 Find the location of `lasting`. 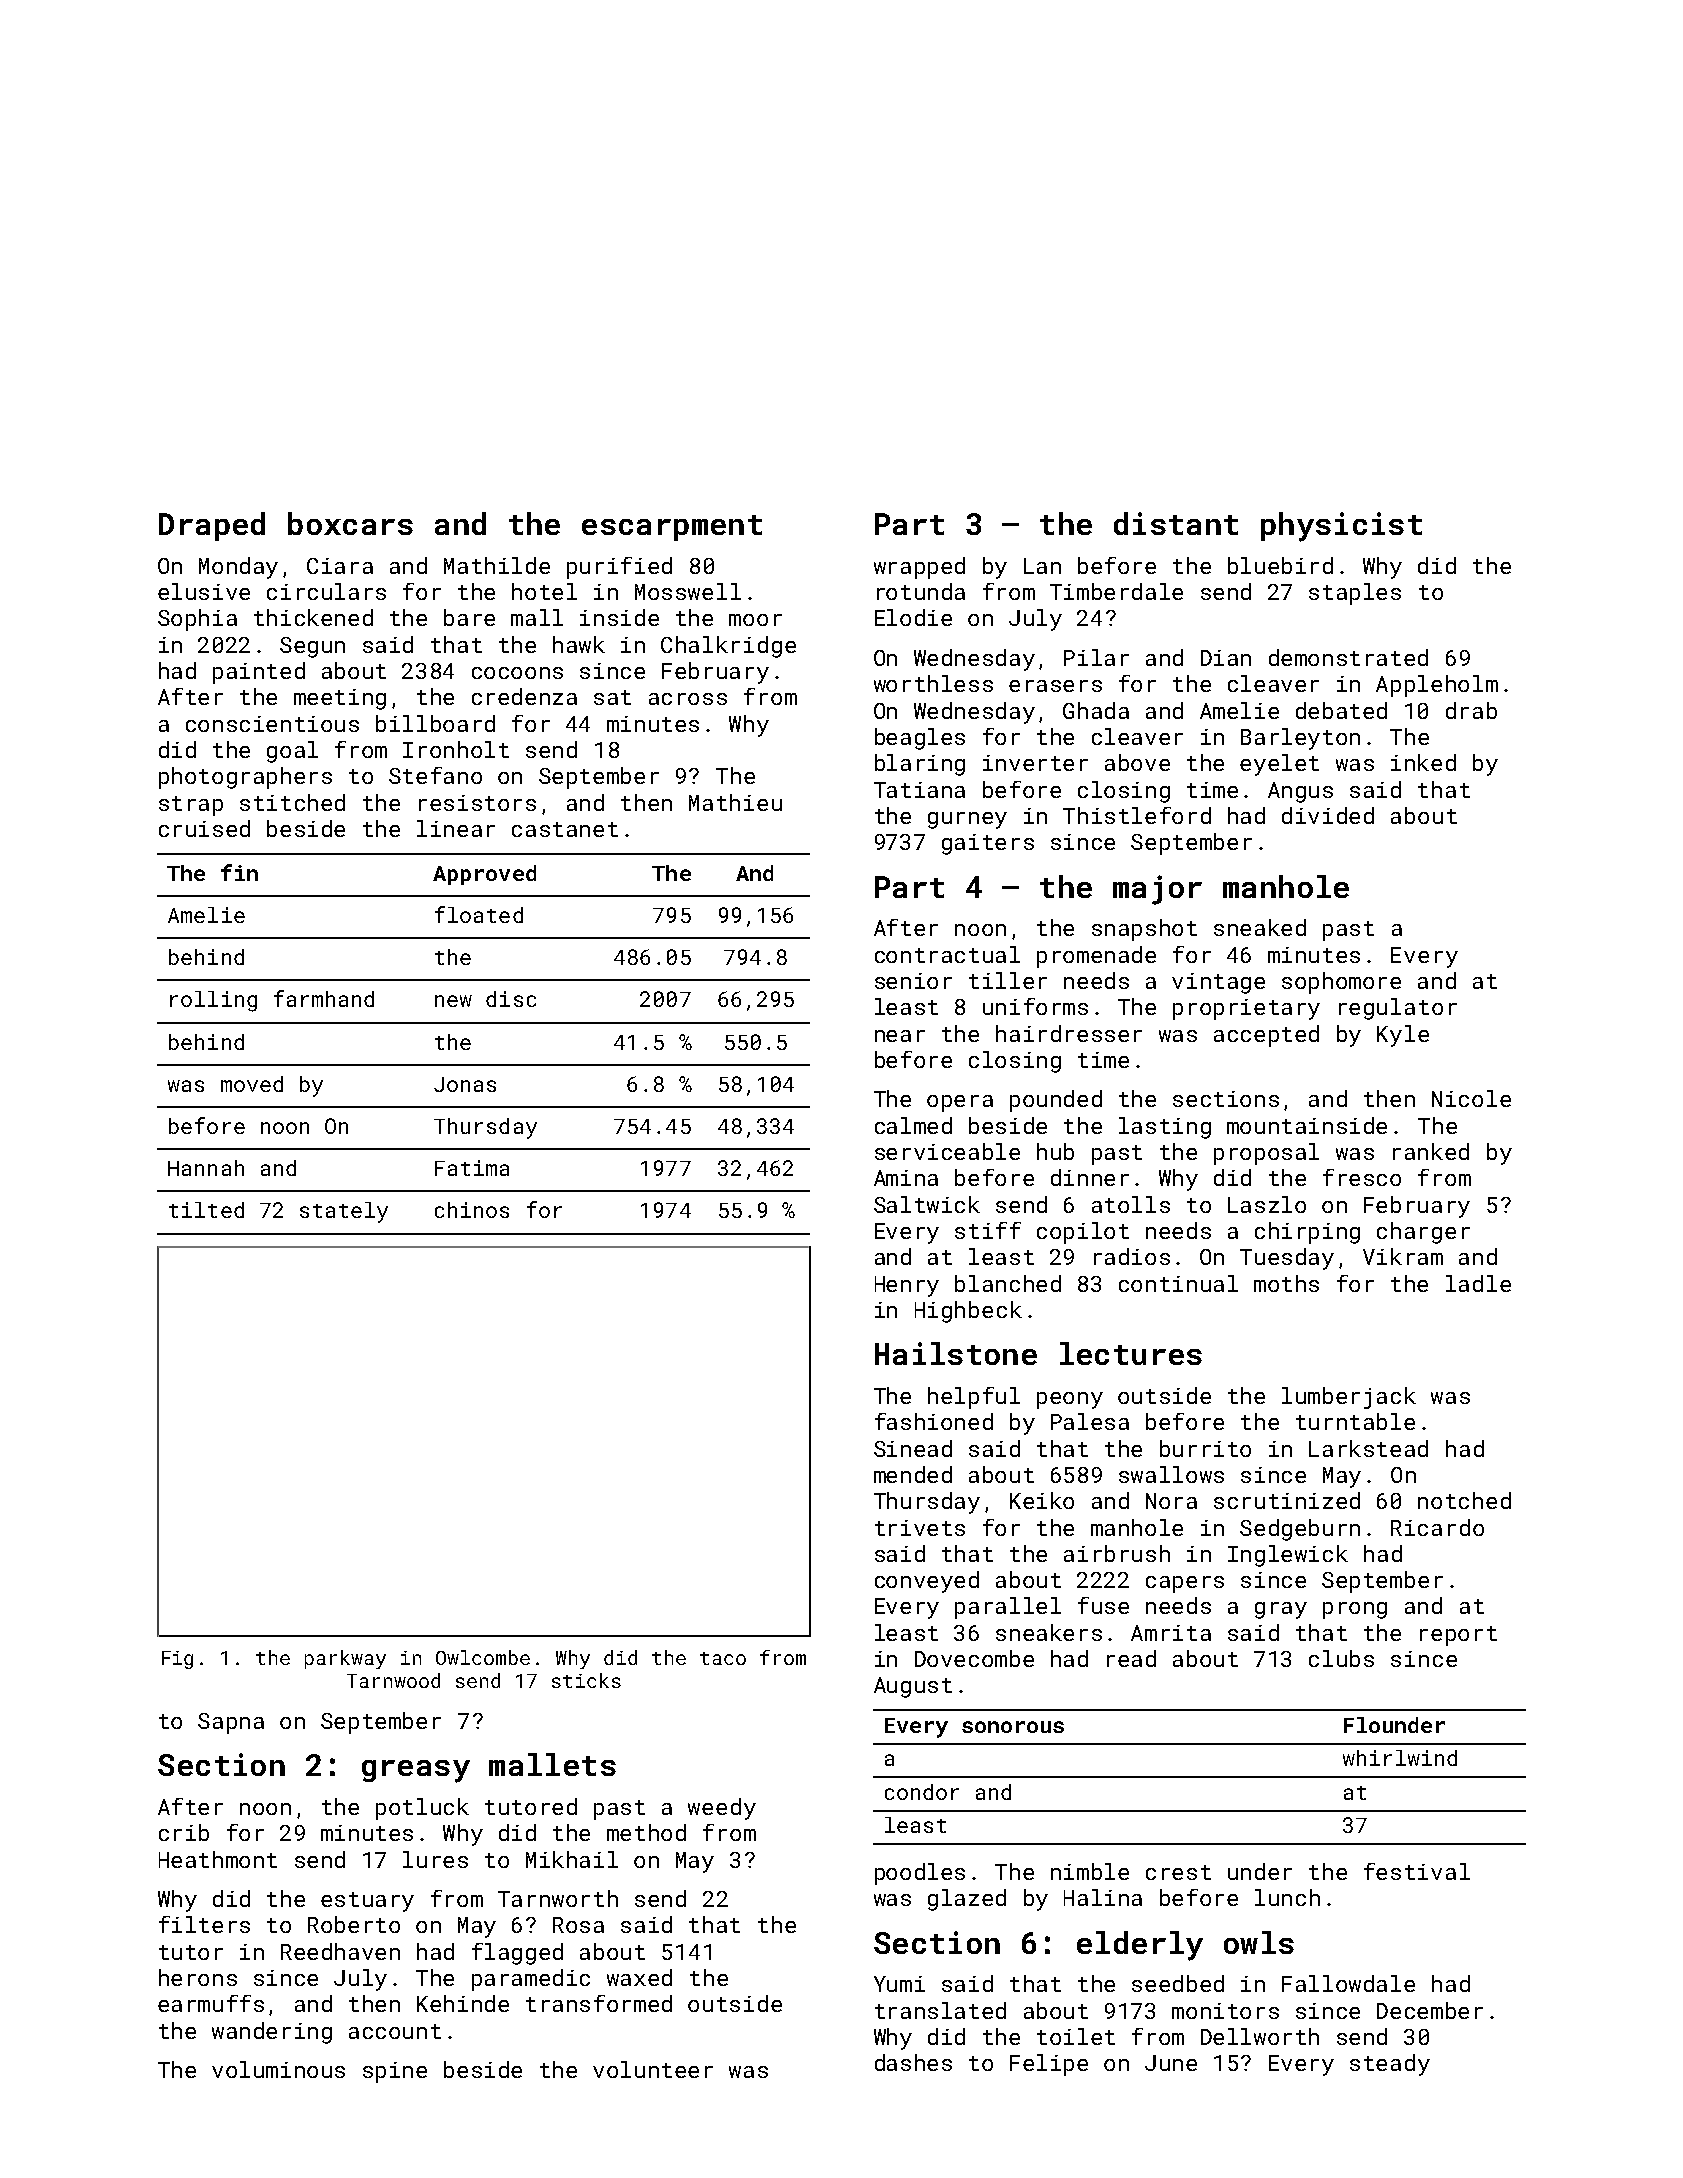

lasting is located at coordinates (1165, 1128).
